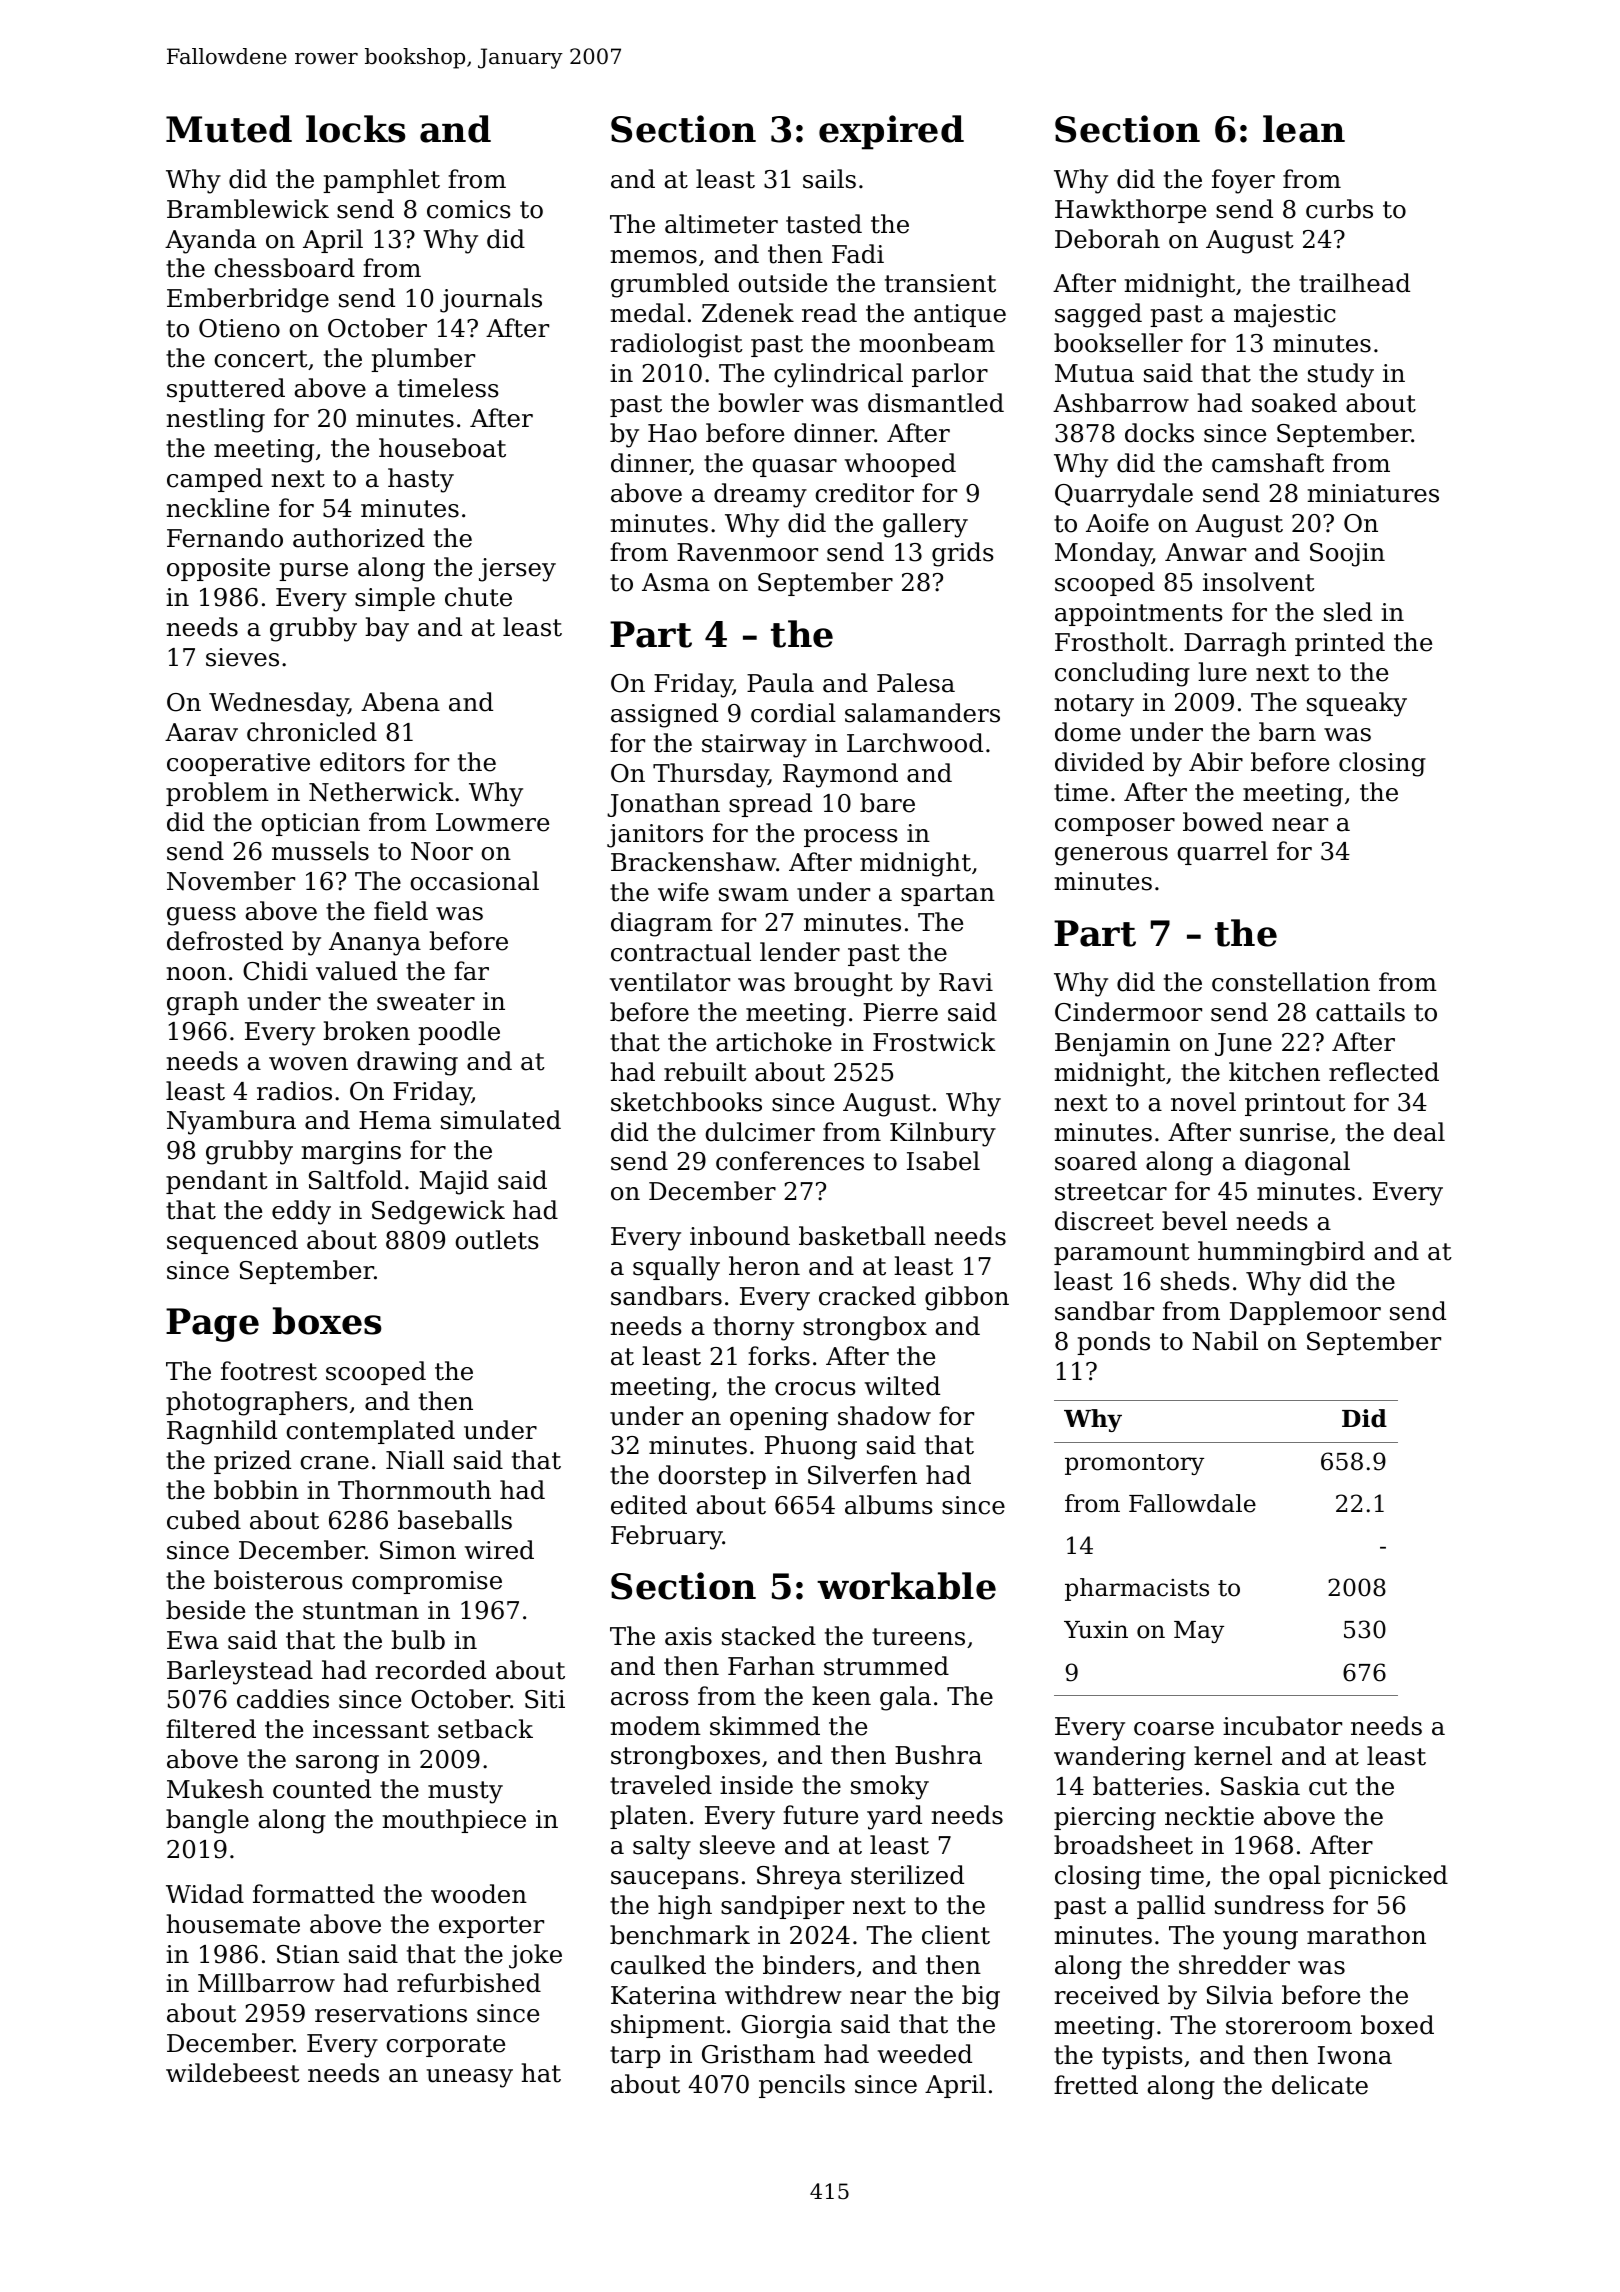 The width and height of the screenshot is (1620, 2292). Describe the element at coordinates (455, 1520) in the screenshot. I see `baseballs` at that location.
